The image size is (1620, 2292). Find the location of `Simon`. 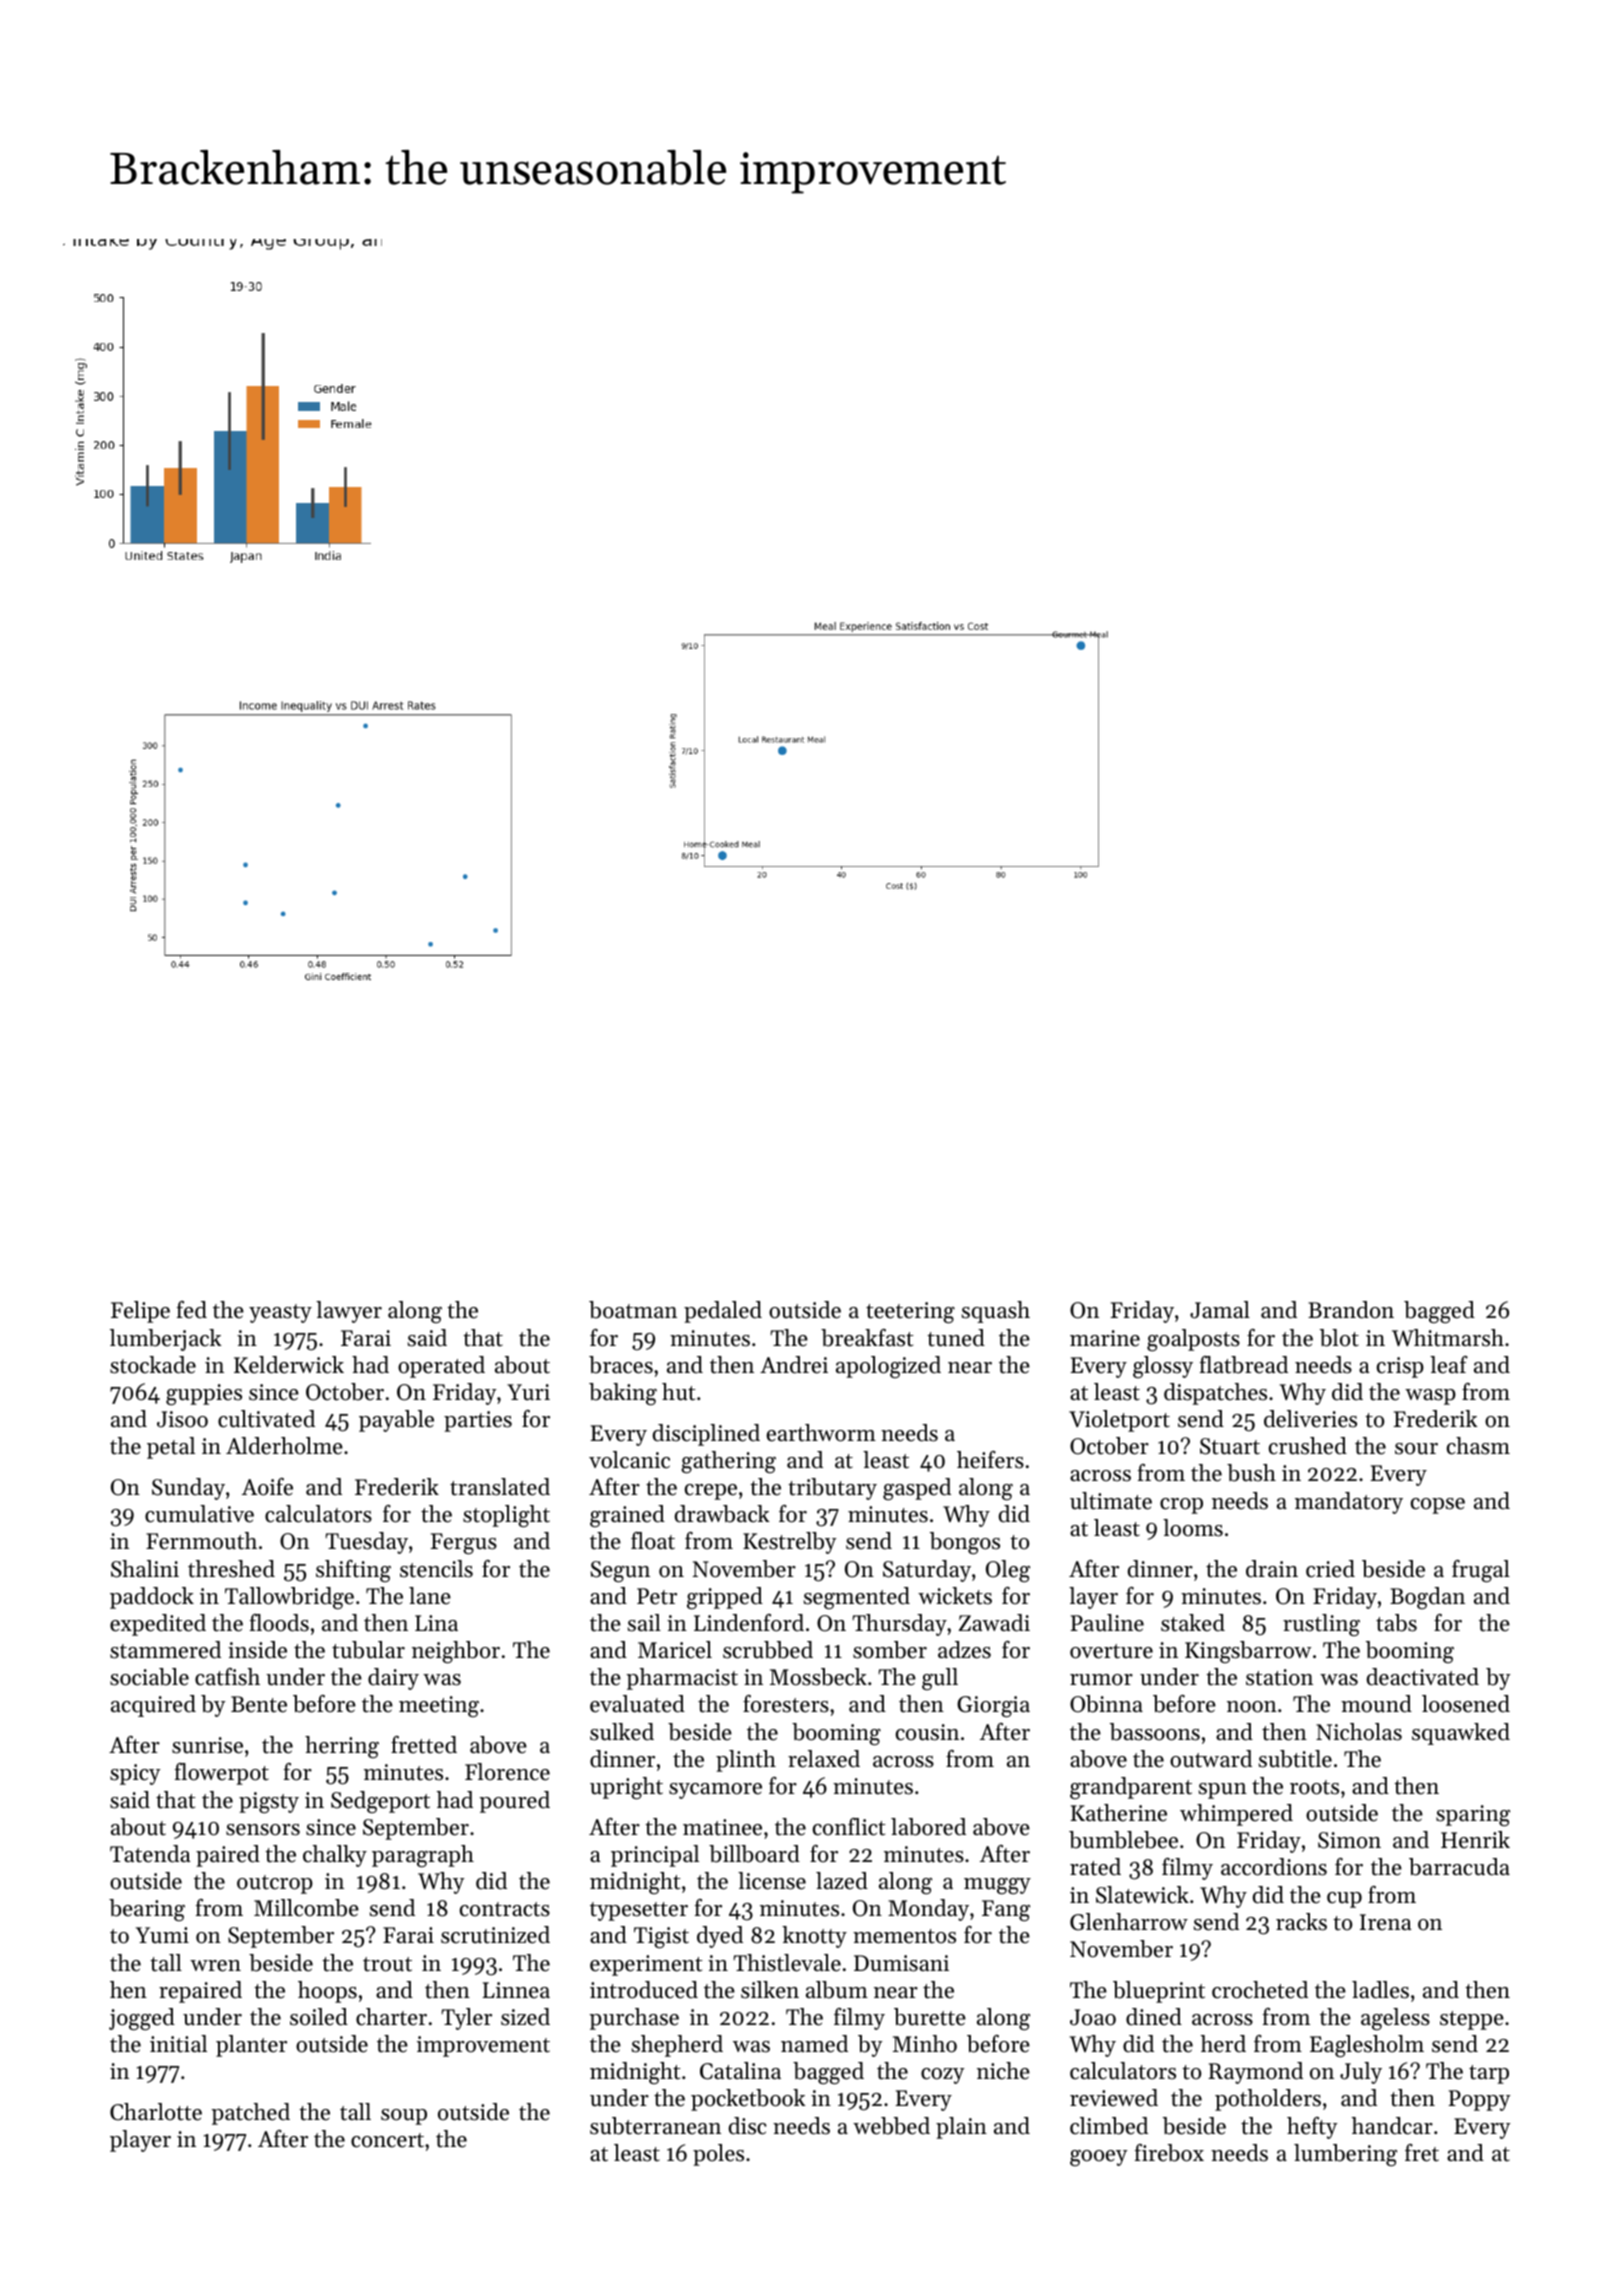

Simon is located at coordinates (1349, 1840).
